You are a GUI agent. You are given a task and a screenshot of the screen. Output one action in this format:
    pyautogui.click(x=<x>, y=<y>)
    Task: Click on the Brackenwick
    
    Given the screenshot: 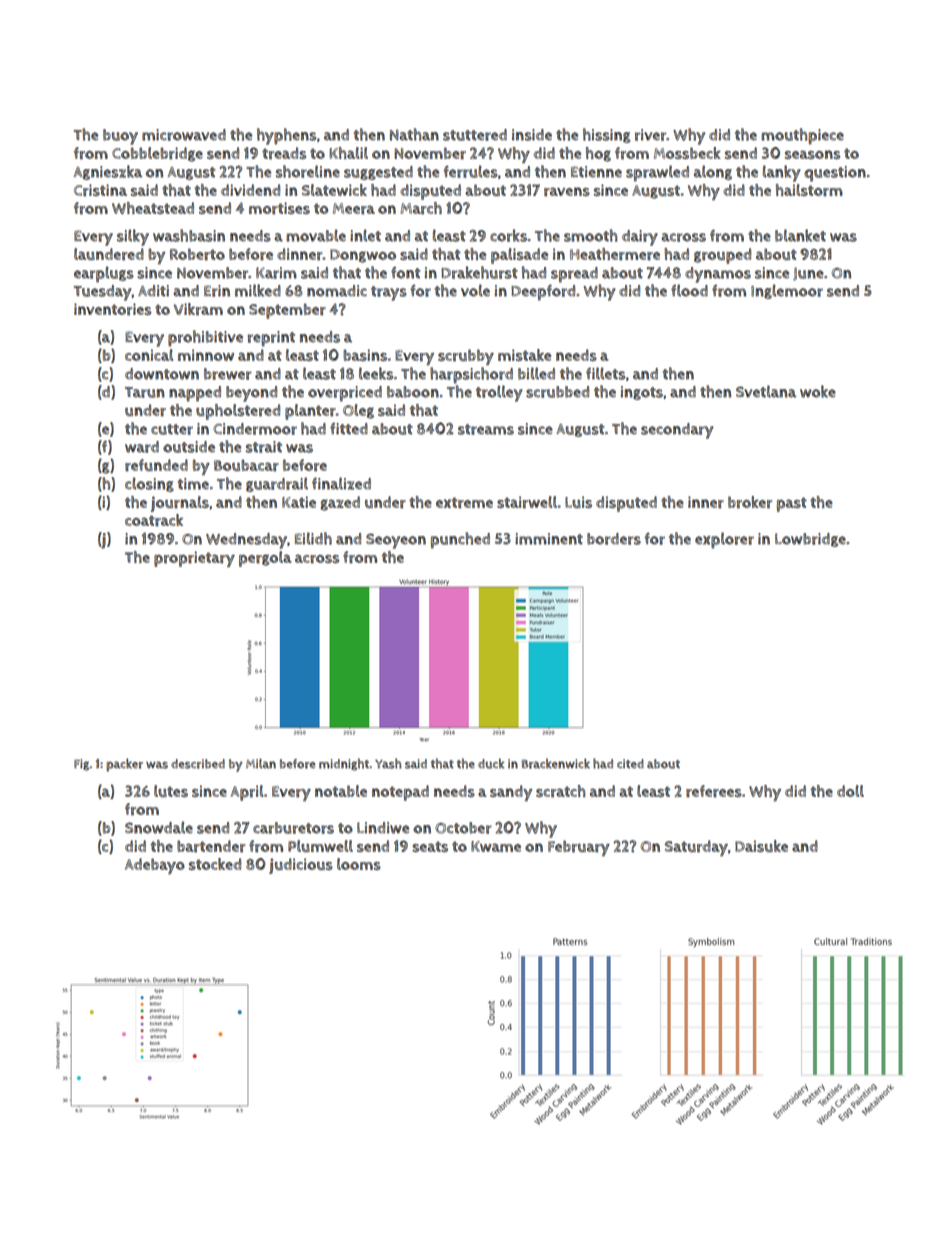 What is the action you would take?
    pyautogui.click(x=556, y=763)
